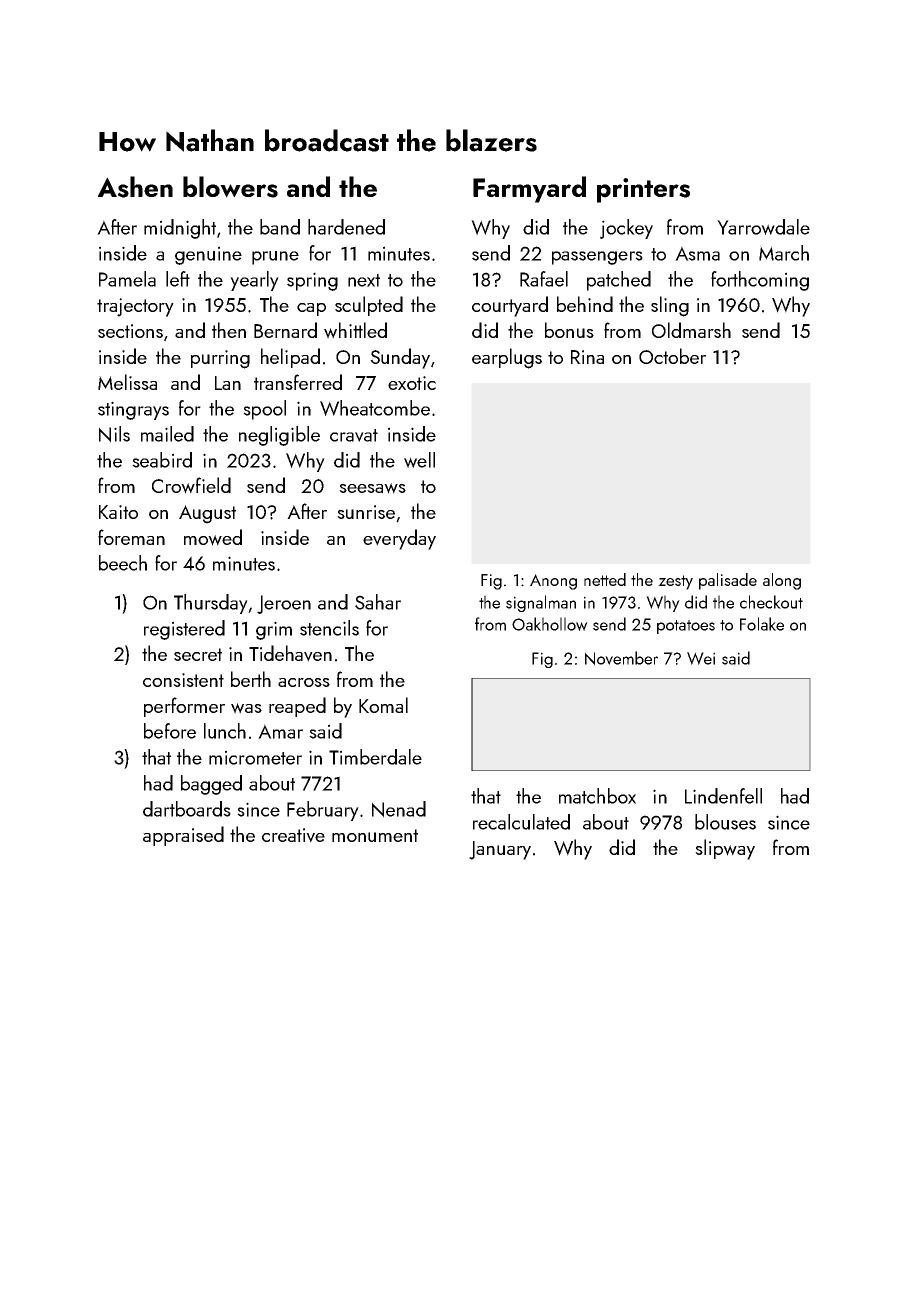 Image resolution: width=908 pixels, height=1316 pixels. What do you see at coordinates (419, 460) in the screenshot?
I see `well` at bounding box center [419, 460].
